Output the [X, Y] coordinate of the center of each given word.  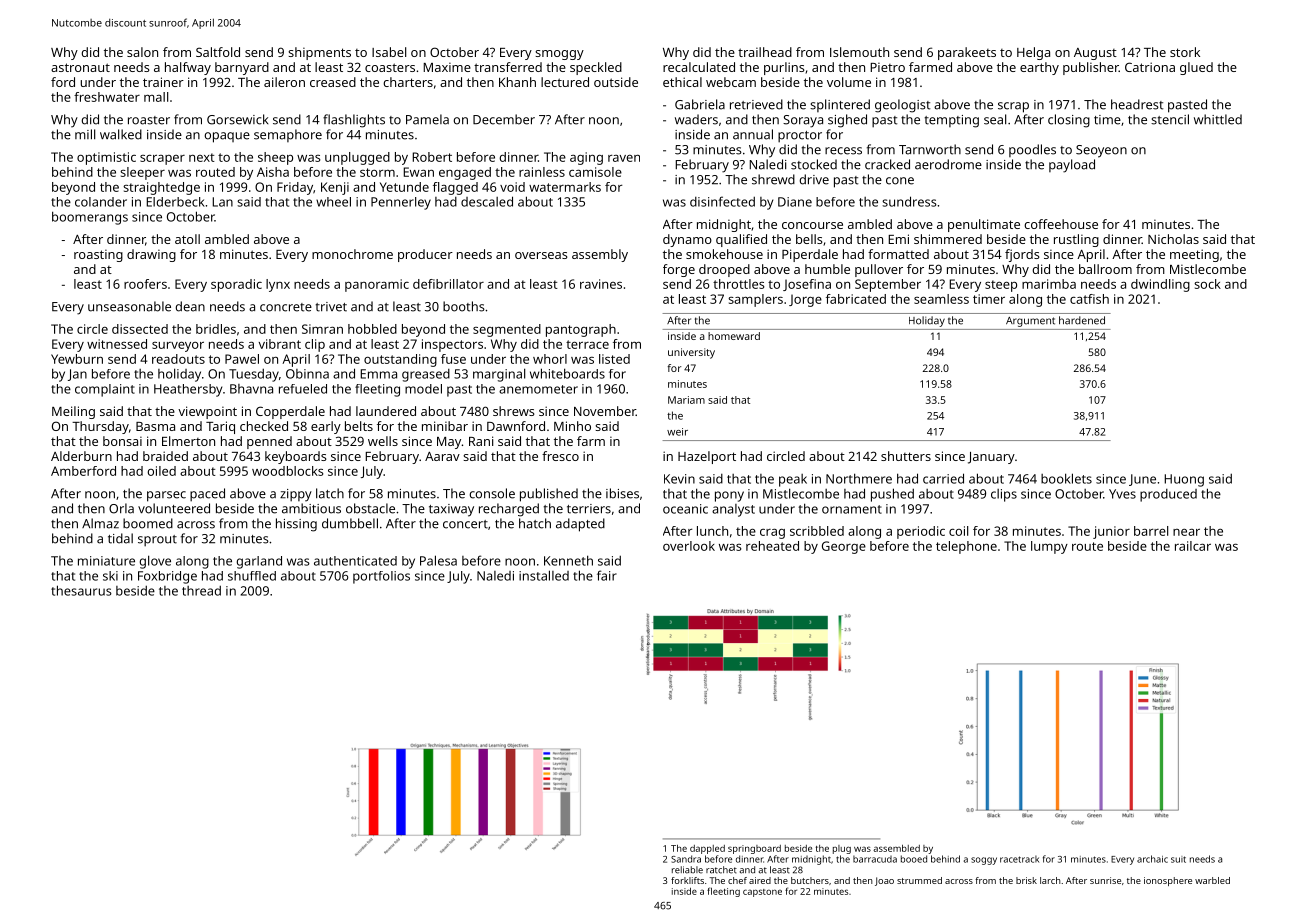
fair [607, 575]
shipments [319, 53]
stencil [1170, 119]
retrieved [756, 104]
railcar [1193, 546]
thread [201, 590]
